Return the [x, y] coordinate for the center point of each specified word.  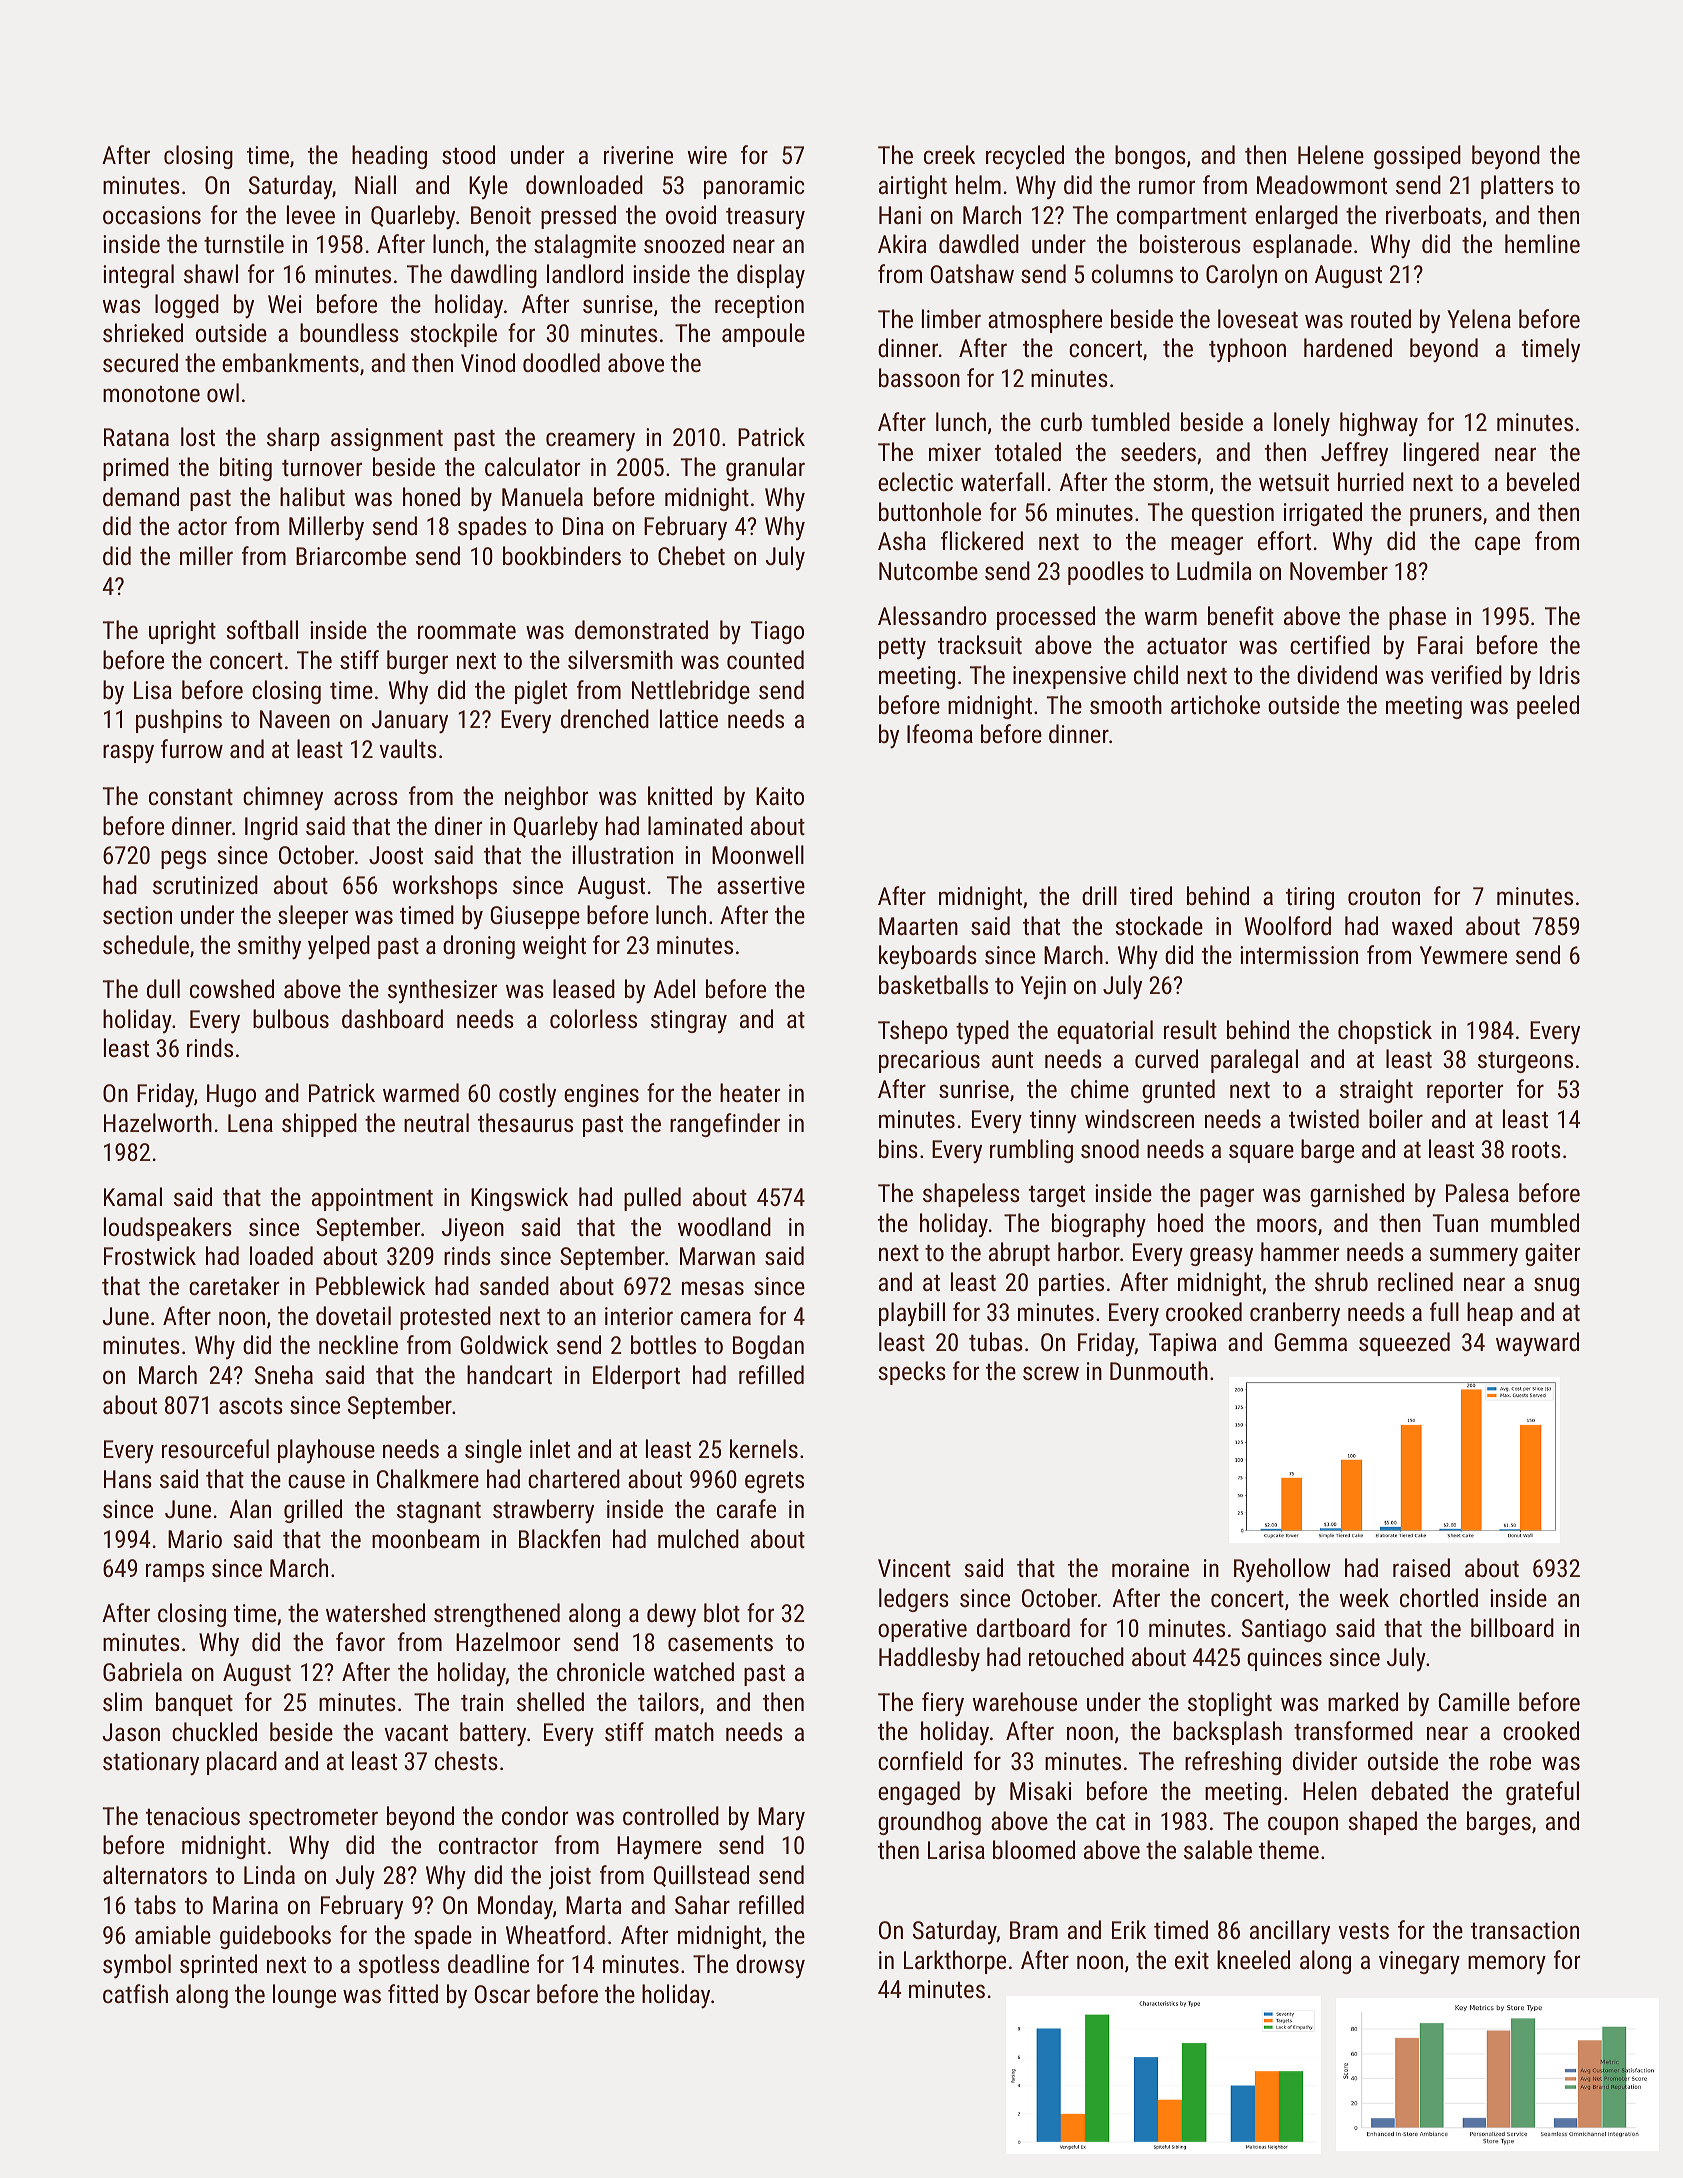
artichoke [1215, 704]
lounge [304, 1996]
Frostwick [150, 1255]
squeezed [1404, 1344]
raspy [128, 754]
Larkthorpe [955, 1962]
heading [389, 157]
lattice [689, 718]
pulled [652, 1199]
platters [1517, 187]
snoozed [684, 243]
